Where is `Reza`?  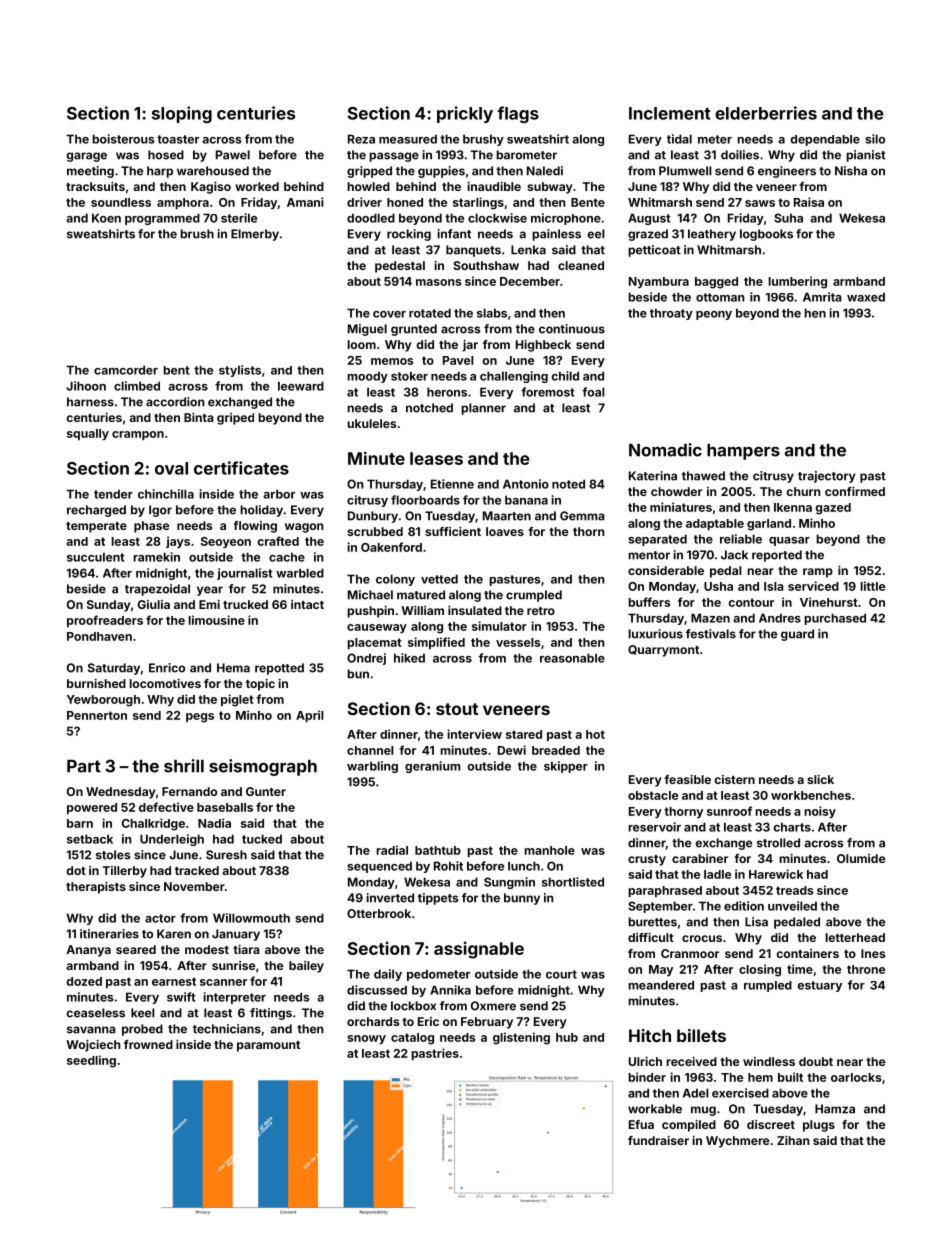
Reza is located at coordinates (361, 139).
